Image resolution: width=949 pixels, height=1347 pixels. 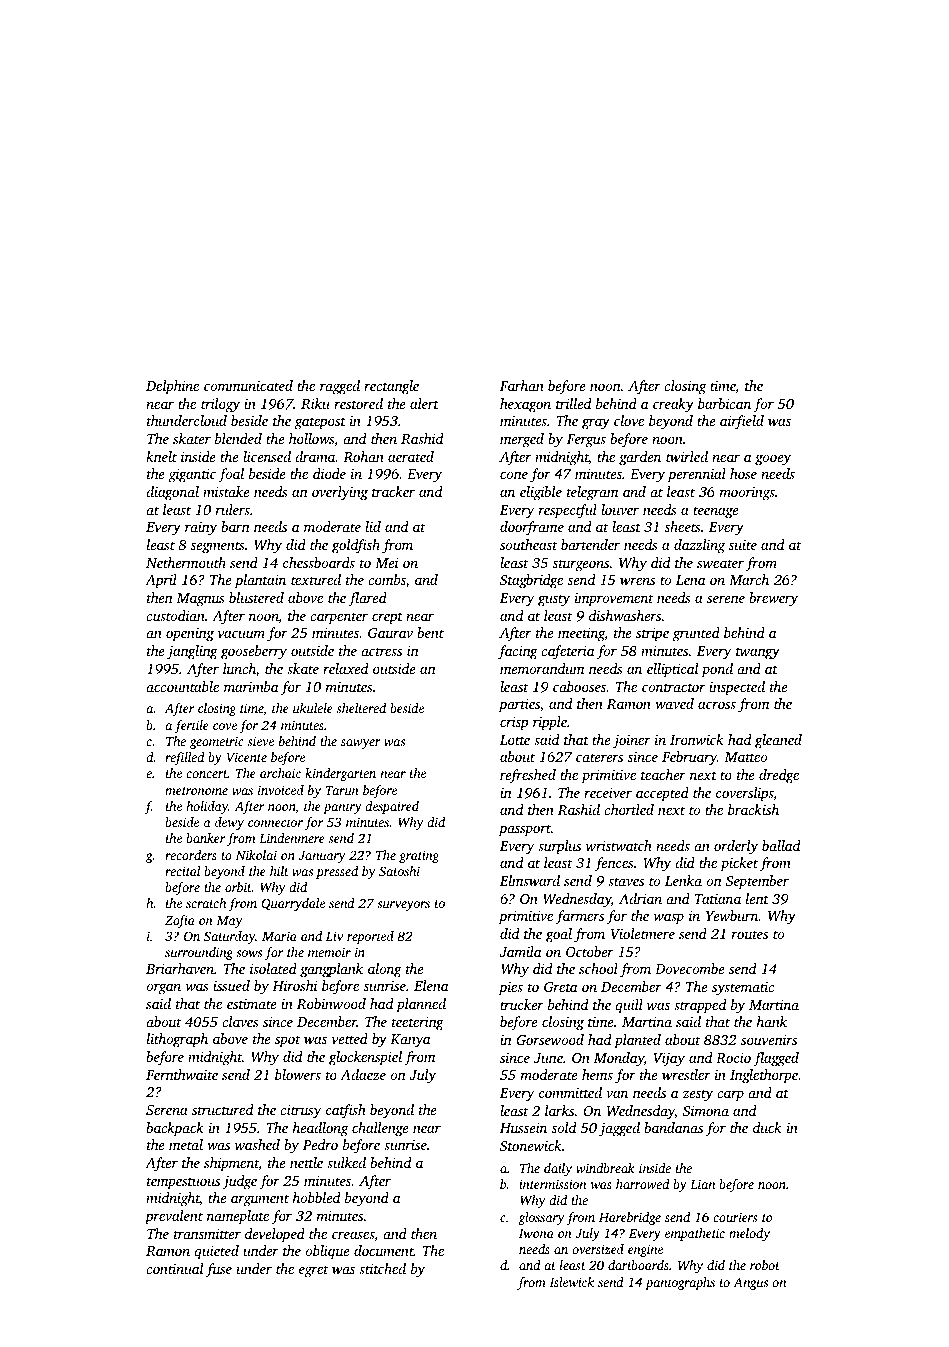 I want to click on brewery, so click(x=773, y=599).
